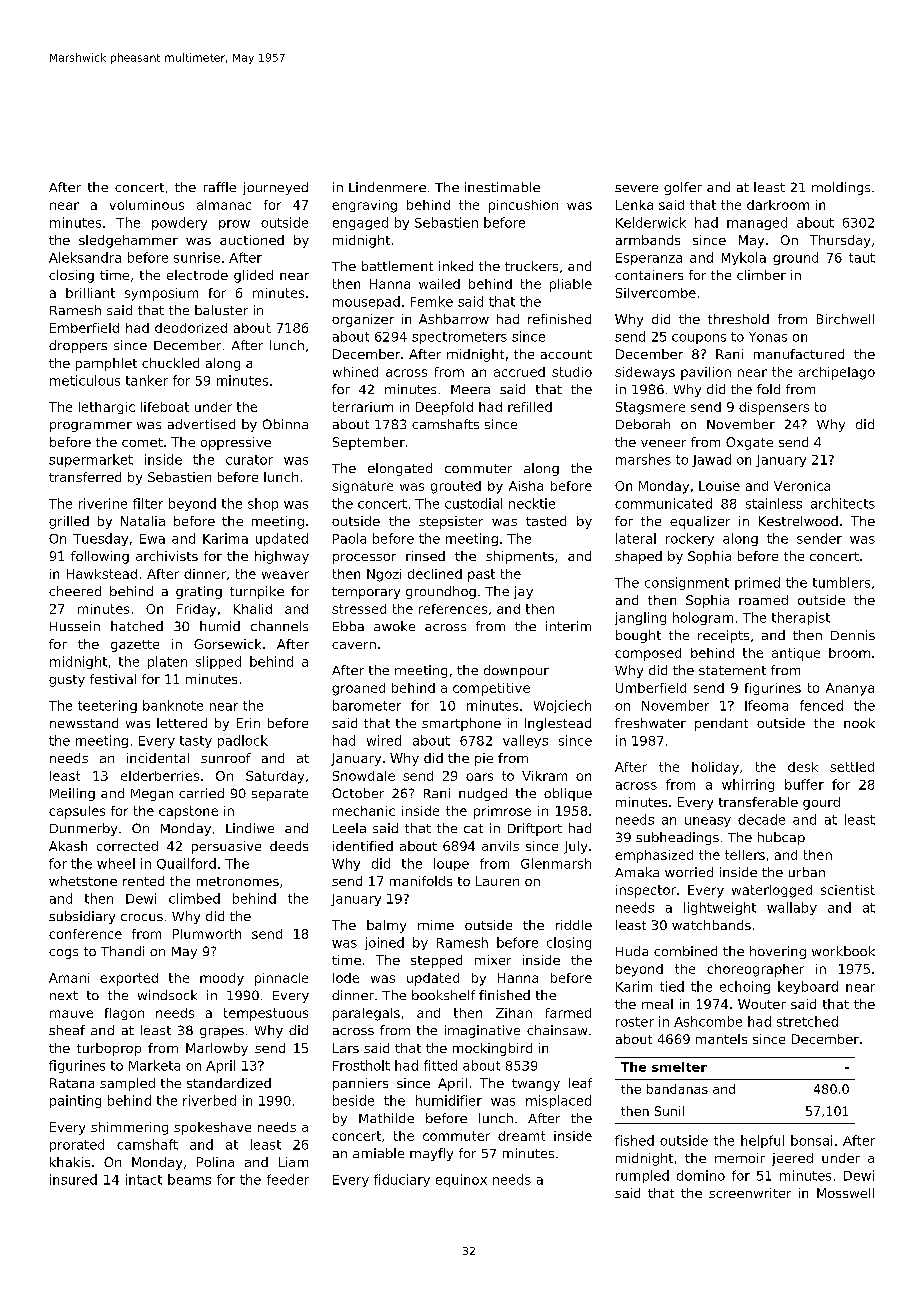  What do you see at coordinates (520, 557) in the page?
I see `shipments` at bounding box center [520, 557].
